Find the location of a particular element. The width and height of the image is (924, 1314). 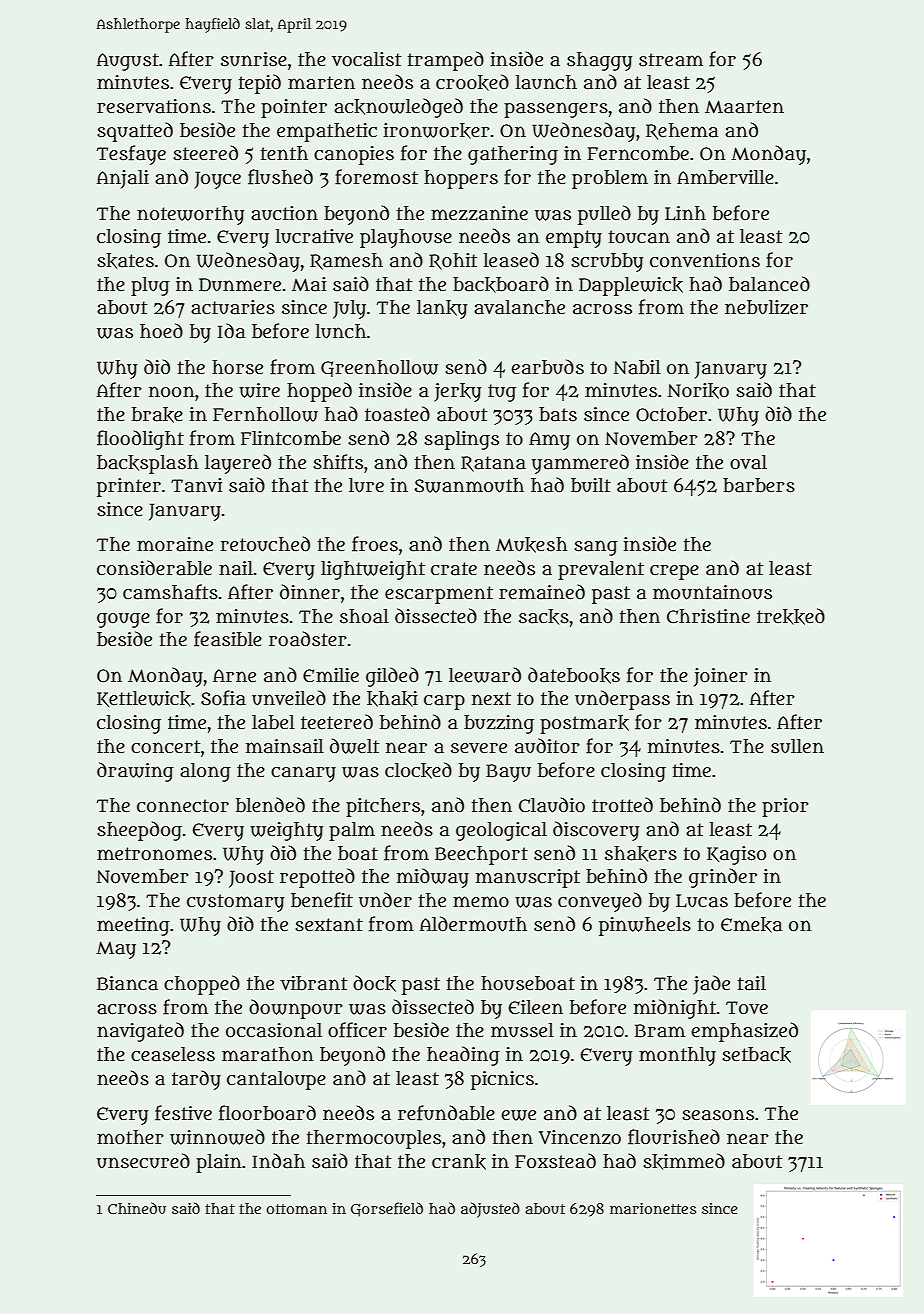

barbers is located at coordinates (759, 485).
